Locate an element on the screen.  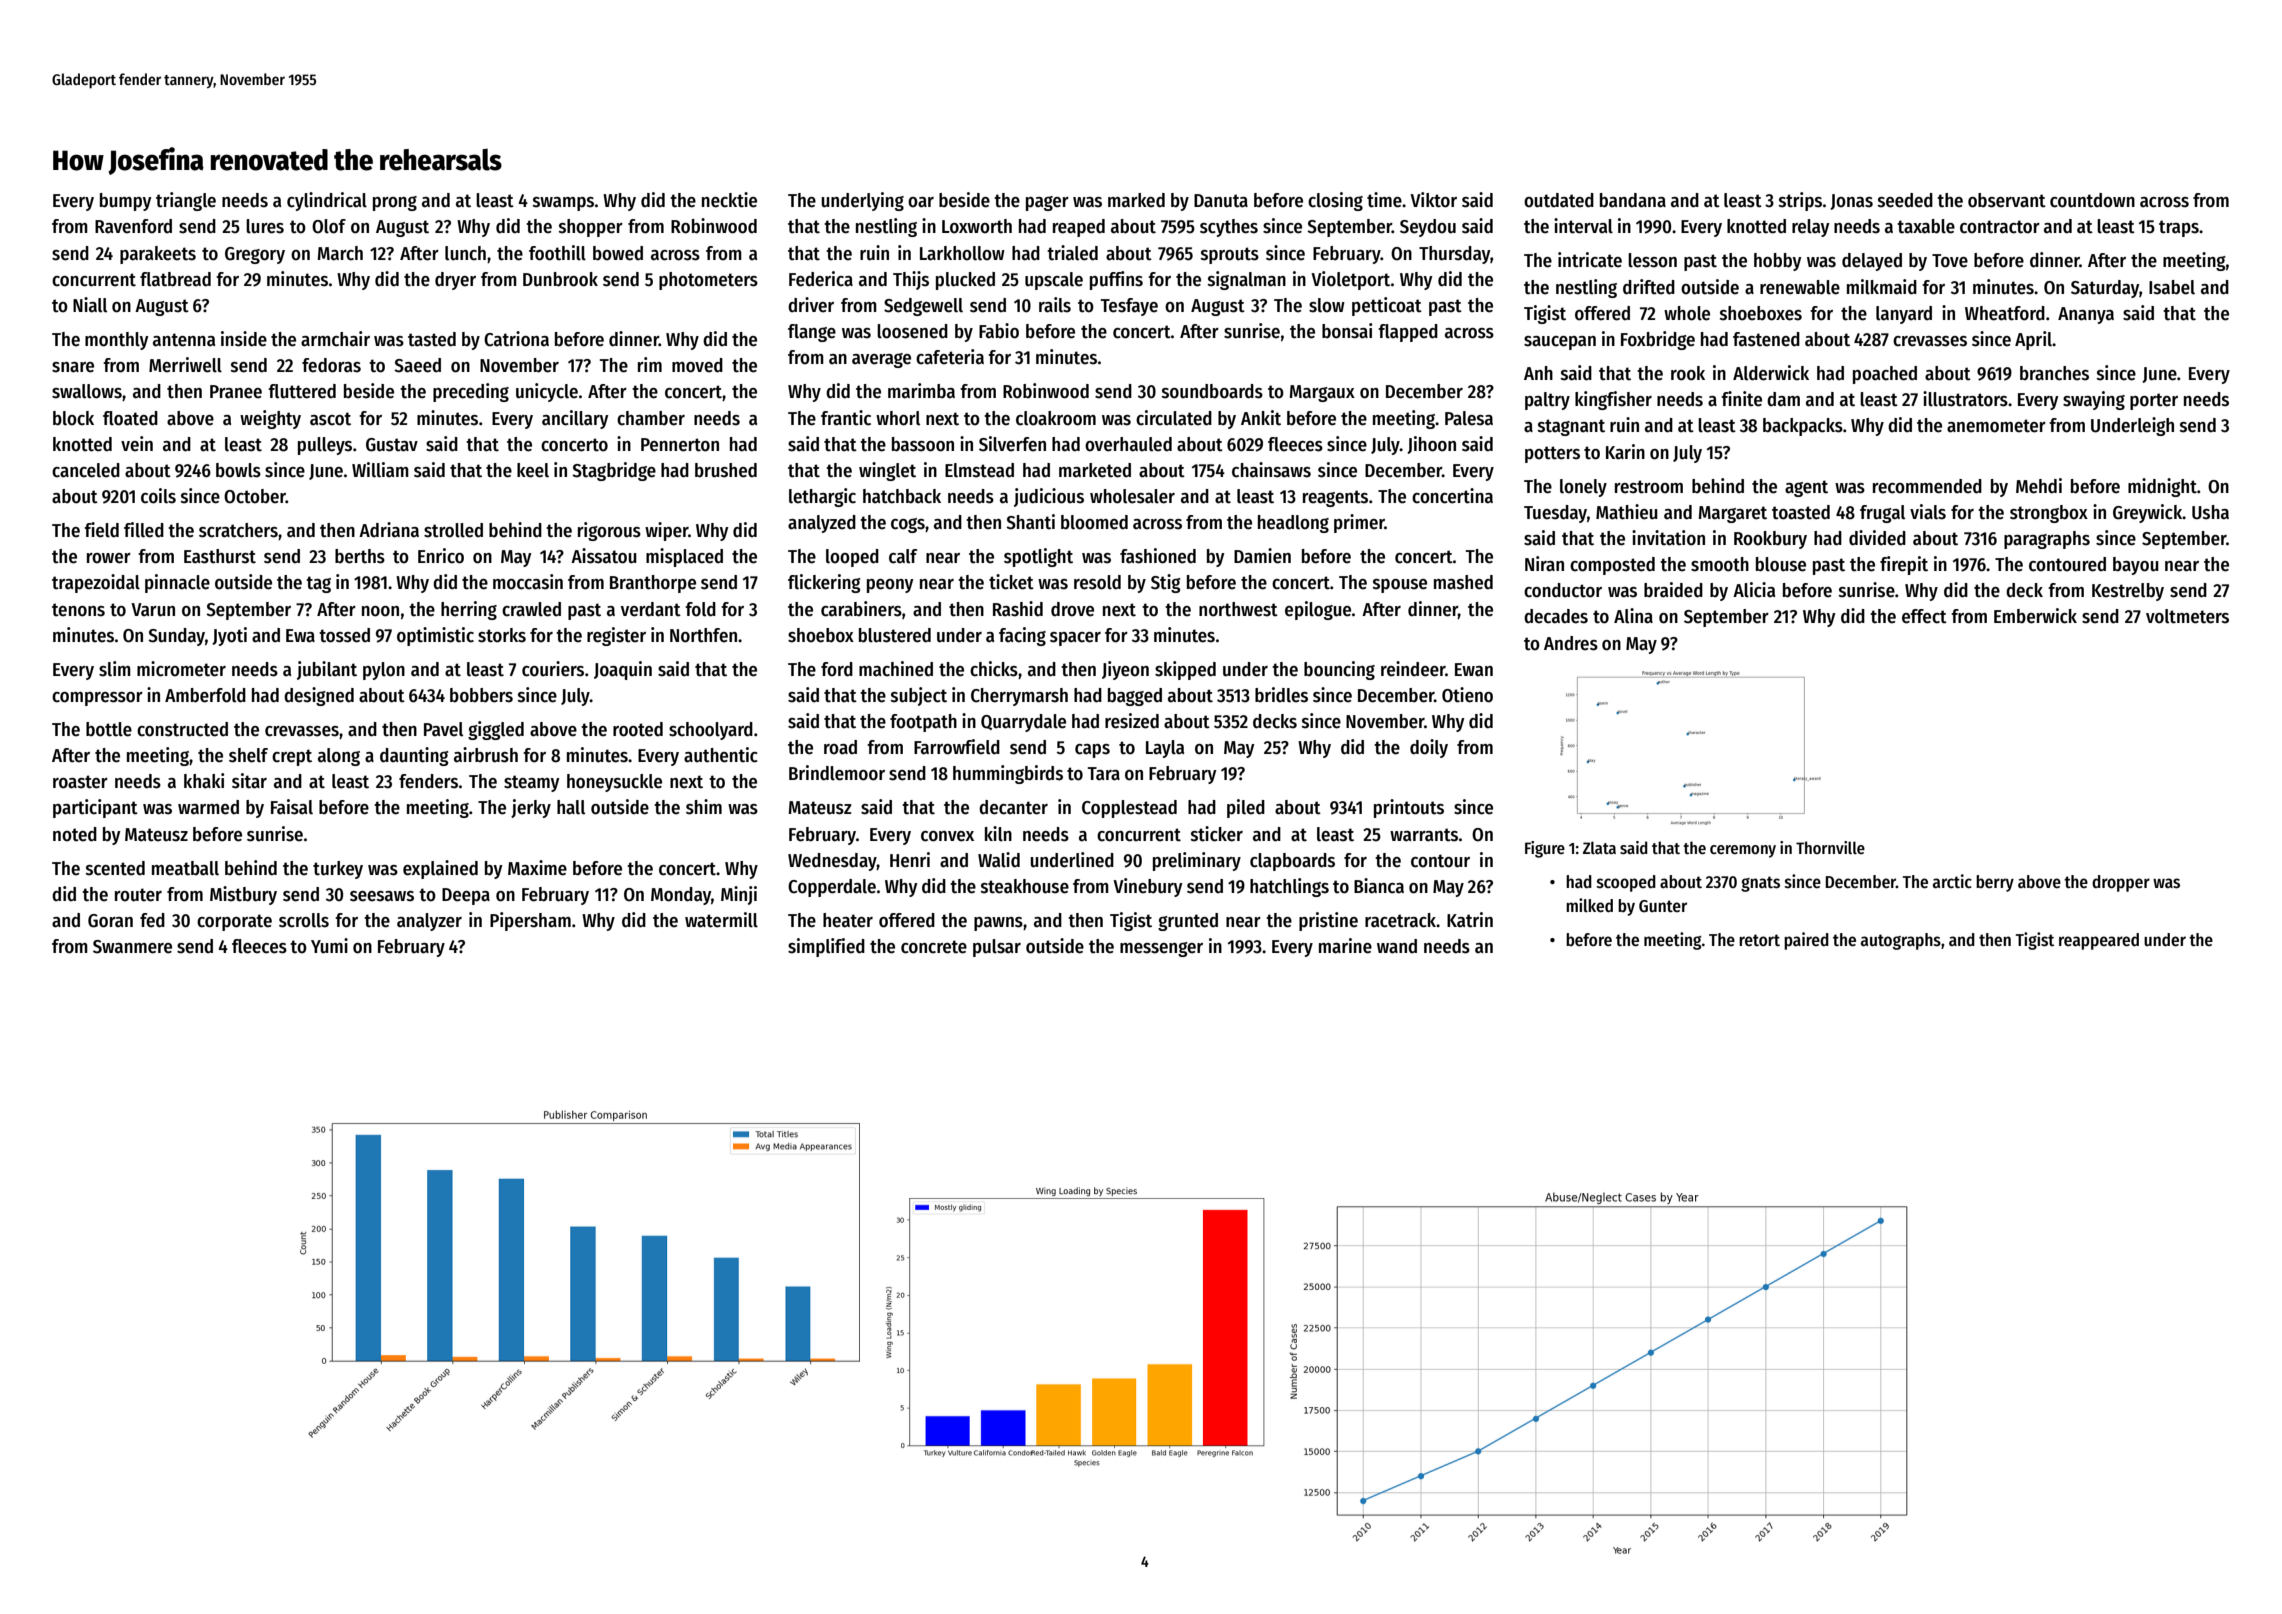
Danuta is located at coordinates (1221, 201).
